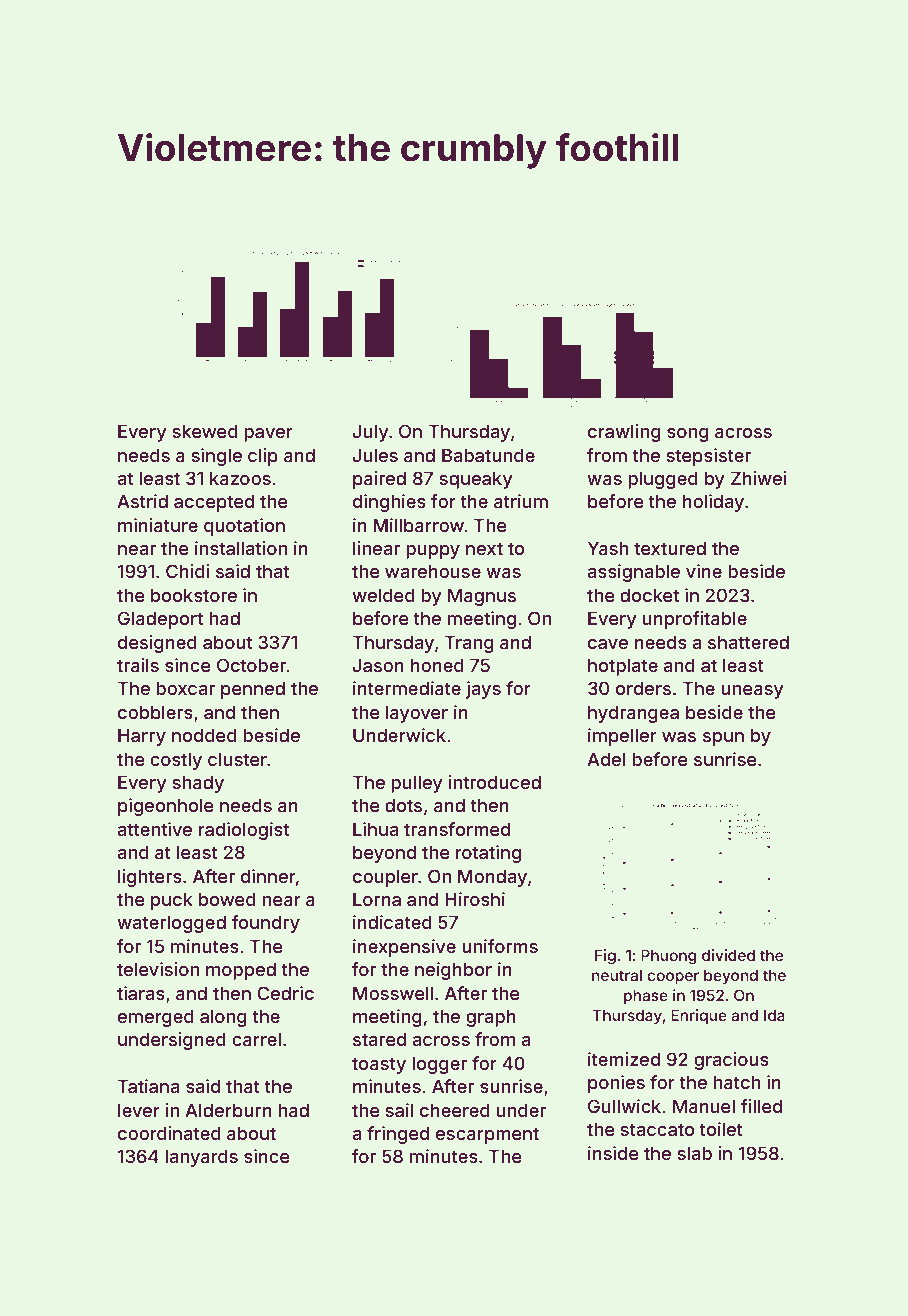 This page has height=1316, width=908. What do you see at coordinates (752, 692) in the page?
I see `uneasy` at bounding box center [752, 692].
